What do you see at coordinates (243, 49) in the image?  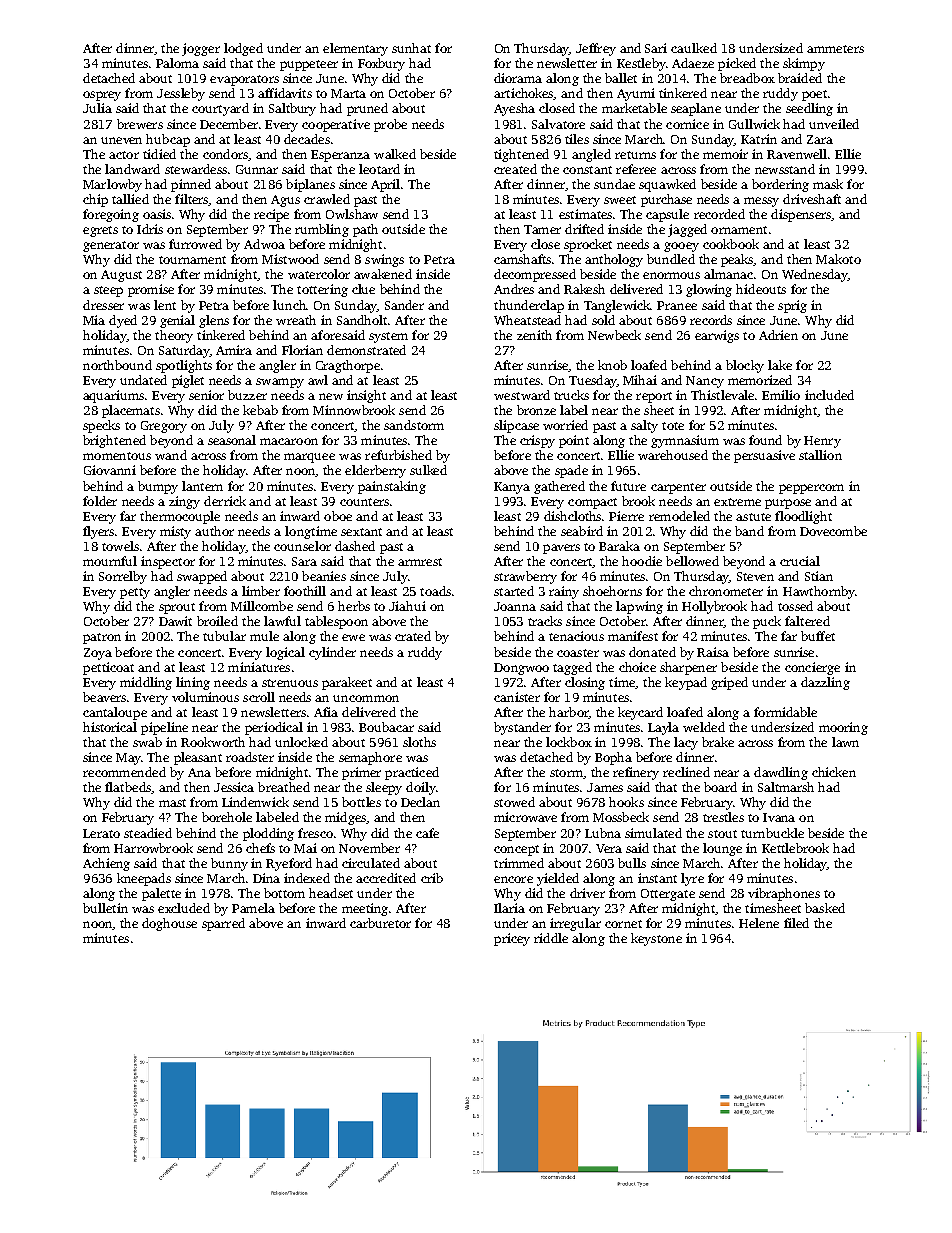 I see `lodged` at bounding box center [243, 49].
